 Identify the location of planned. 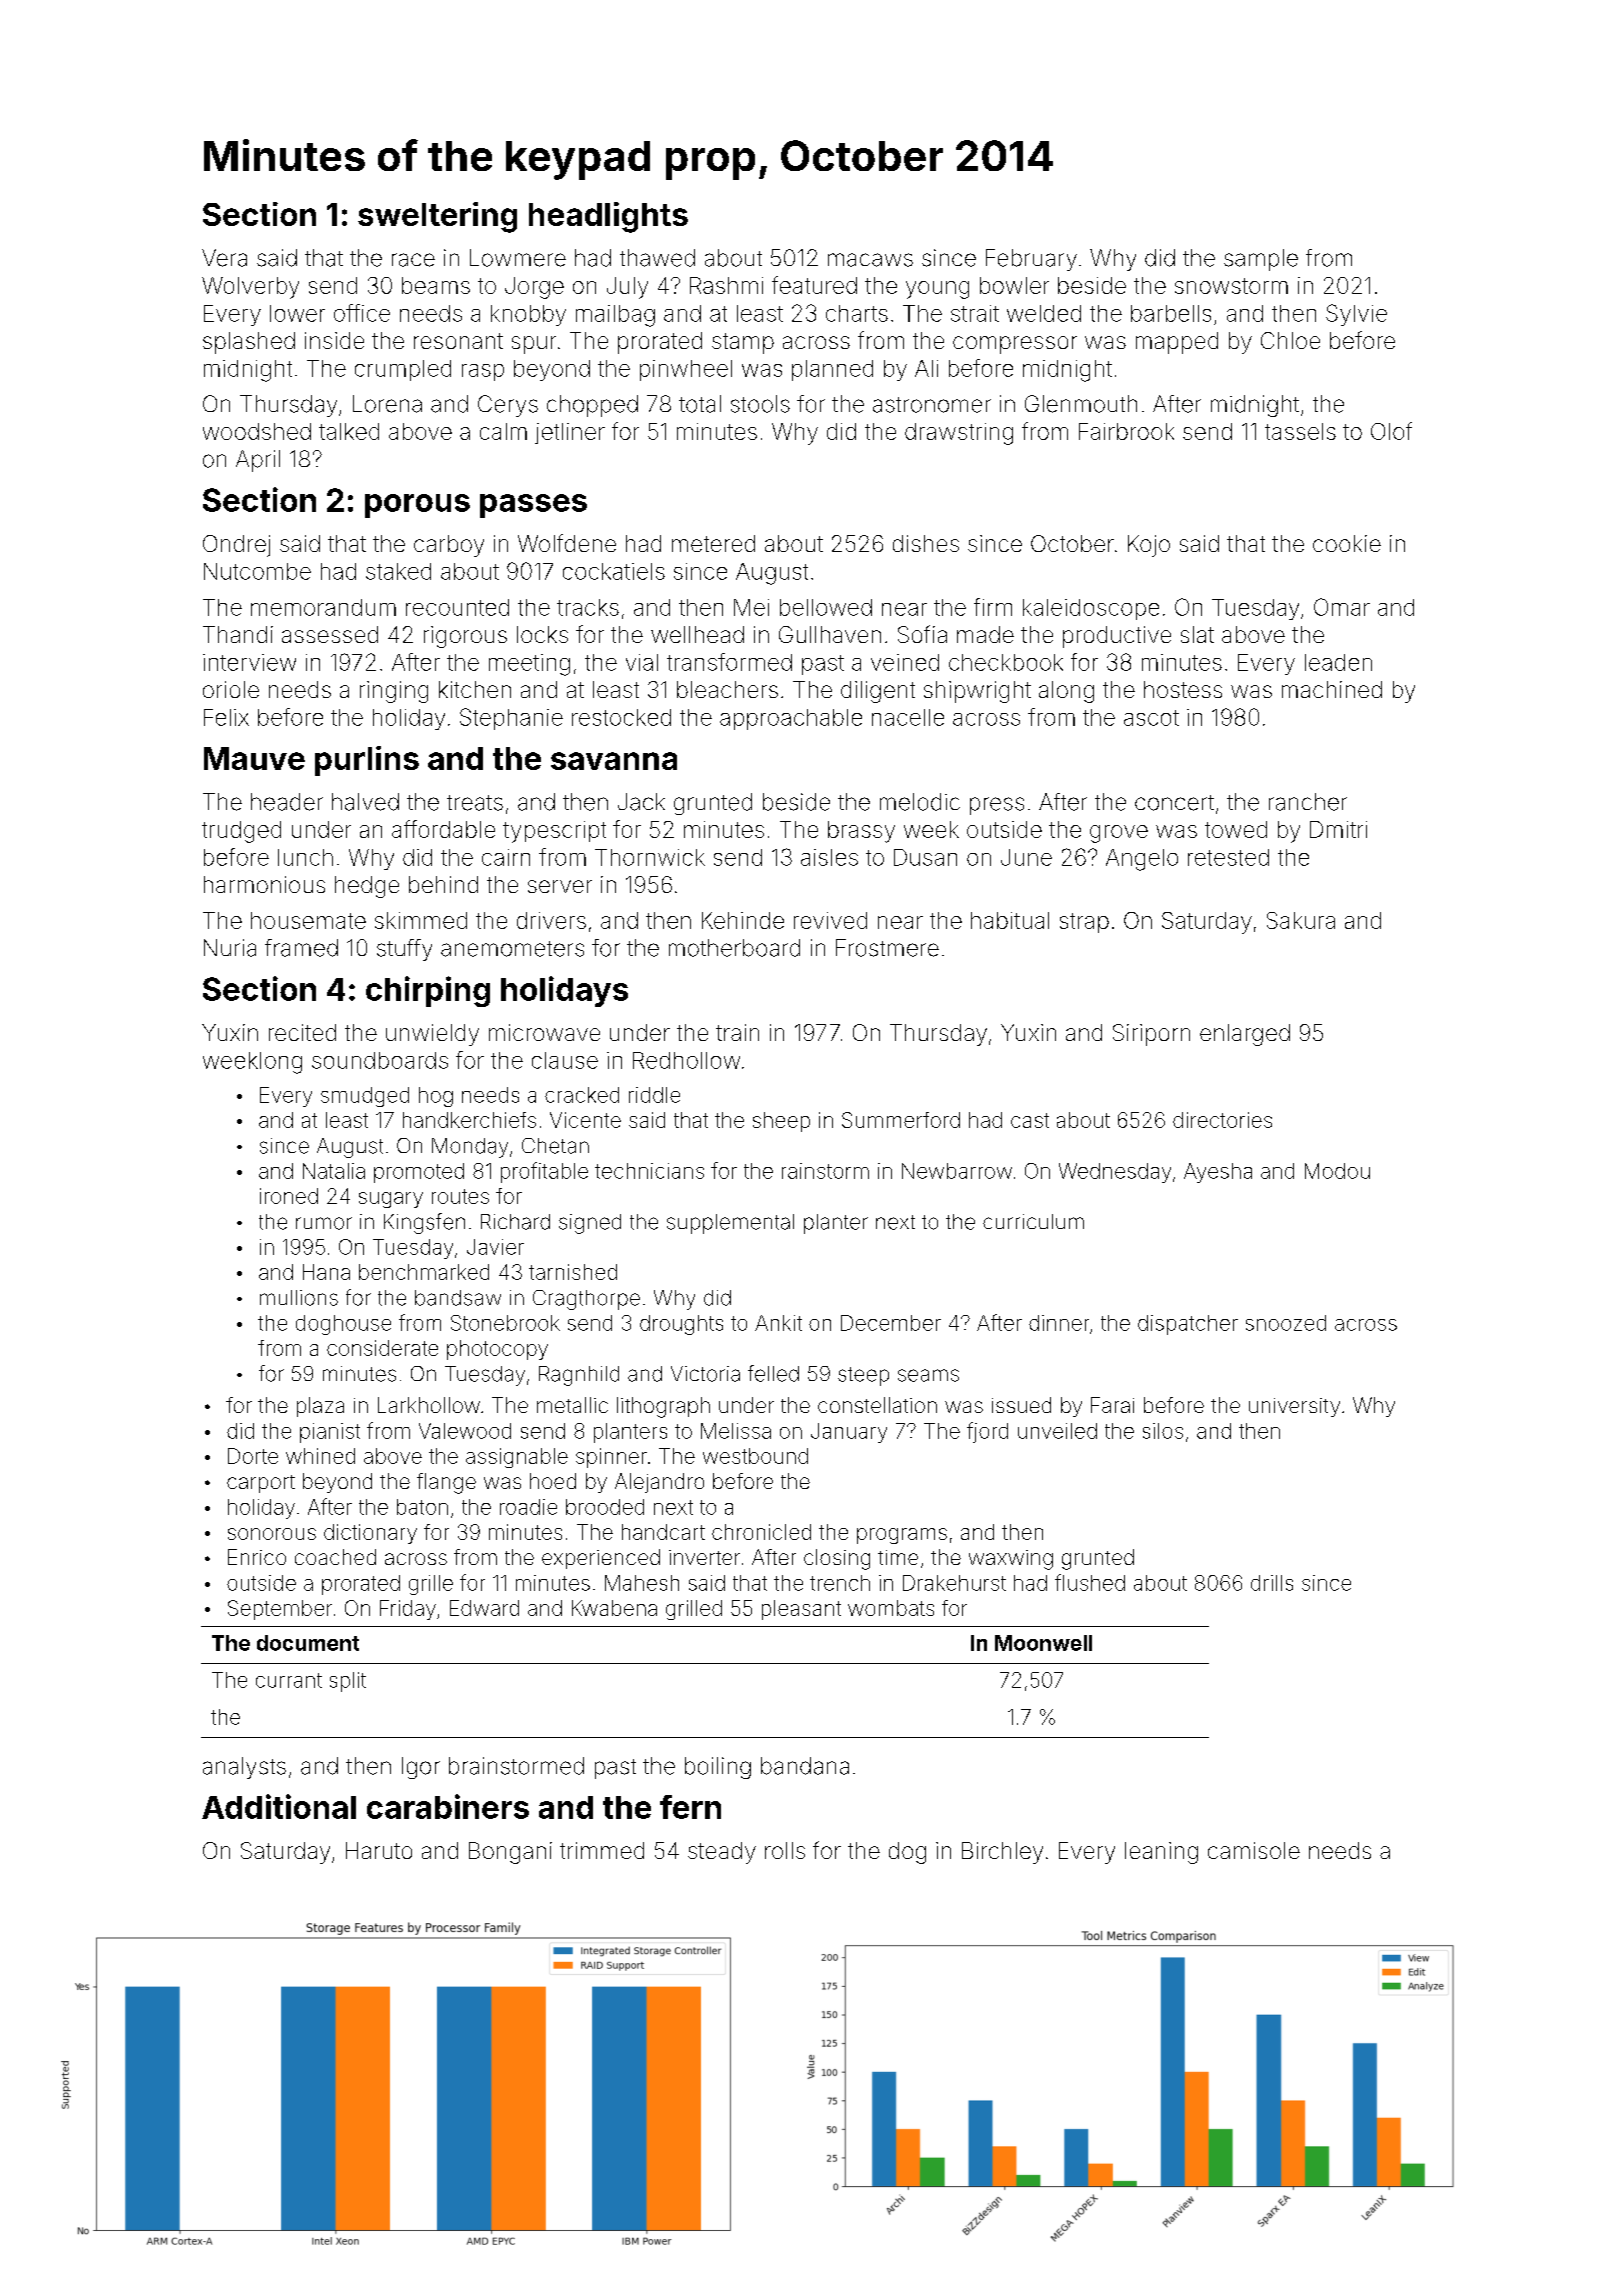
(832, 370).
